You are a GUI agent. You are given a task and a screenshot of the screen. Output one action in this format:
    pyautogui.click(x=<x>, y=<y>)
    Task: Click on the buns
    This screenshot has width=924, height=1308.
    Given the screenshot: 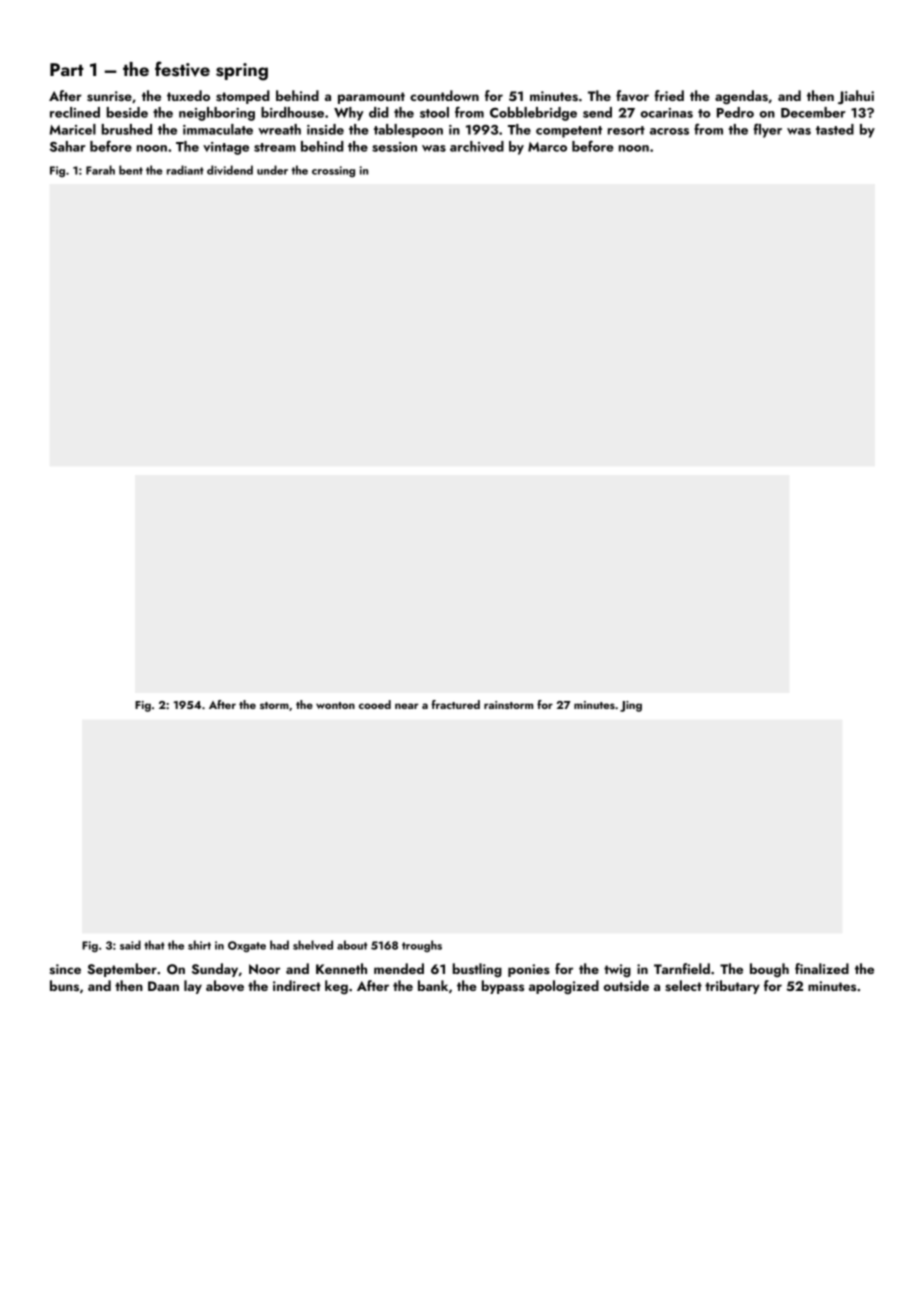 What is the action you would take?
    pyautogui.click(x=64, y=986)
